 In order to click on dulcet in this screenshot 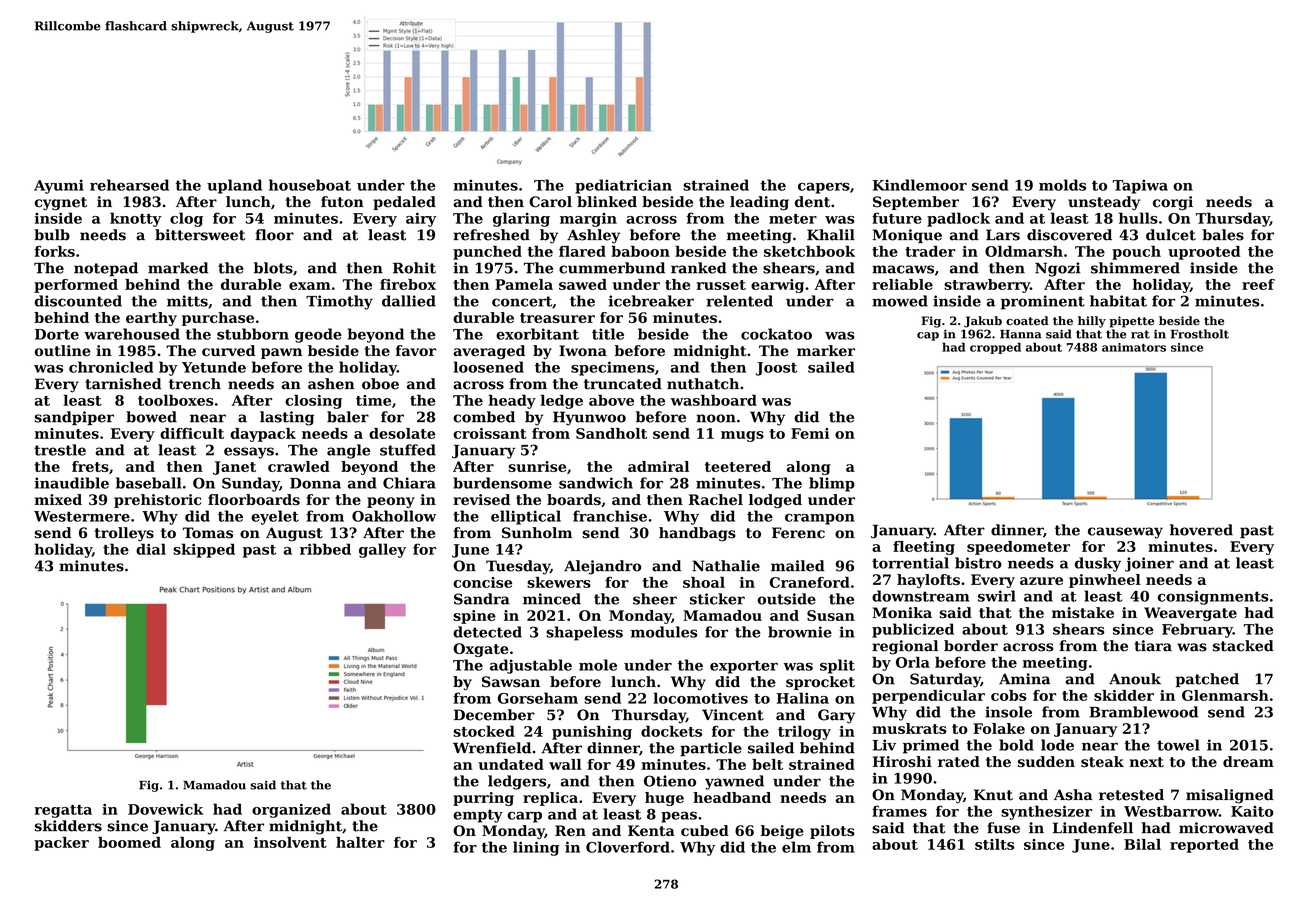, I will do `click(1171, 235)`.
